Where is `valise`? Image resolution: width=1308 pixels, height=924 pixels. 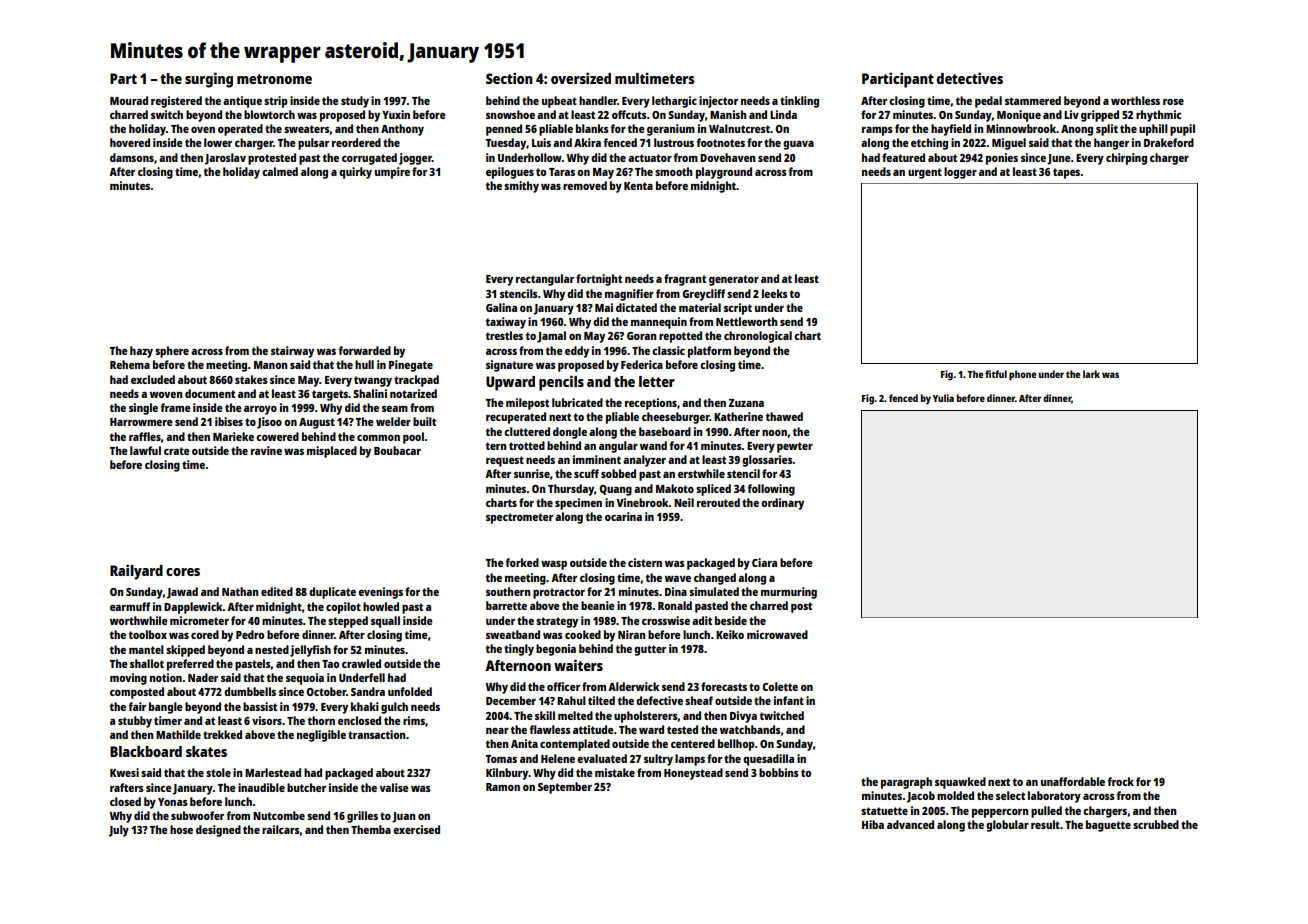 valise is located at coordinates (394, 787).
